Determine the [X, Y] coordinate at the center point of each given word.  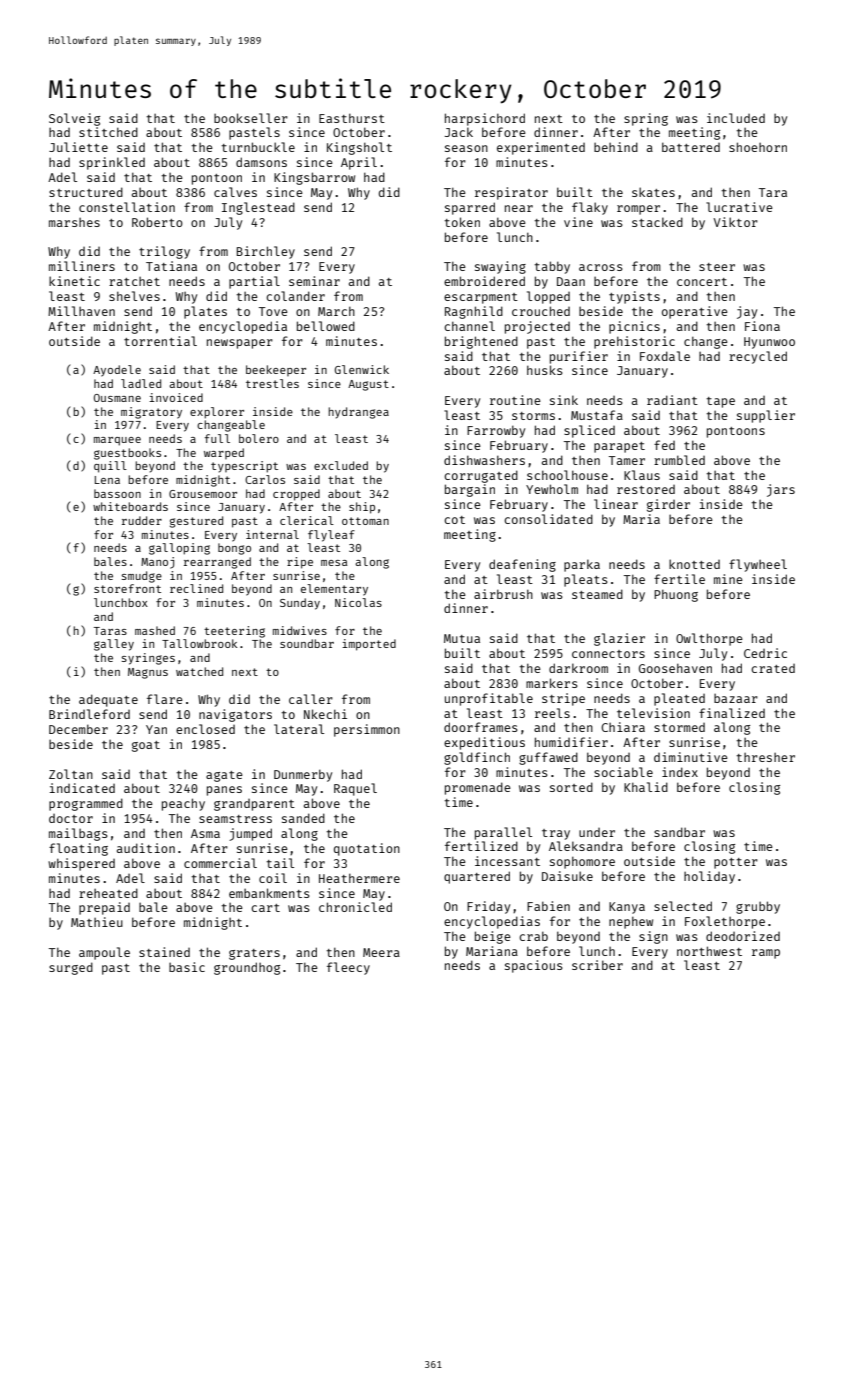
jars [781, 490]
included [736, 118]
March [336, 311]
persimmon [367, 730]
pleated [679, 699]
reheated [108, 893]
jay [747, 312]
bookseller [251, 118]
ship [362, 508]
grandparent [254, 805]
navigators [235, 715]
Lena [107, 480]
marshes [74, 222]
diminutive [691, 757]
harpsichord [485, 119]
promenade [478, 788]
